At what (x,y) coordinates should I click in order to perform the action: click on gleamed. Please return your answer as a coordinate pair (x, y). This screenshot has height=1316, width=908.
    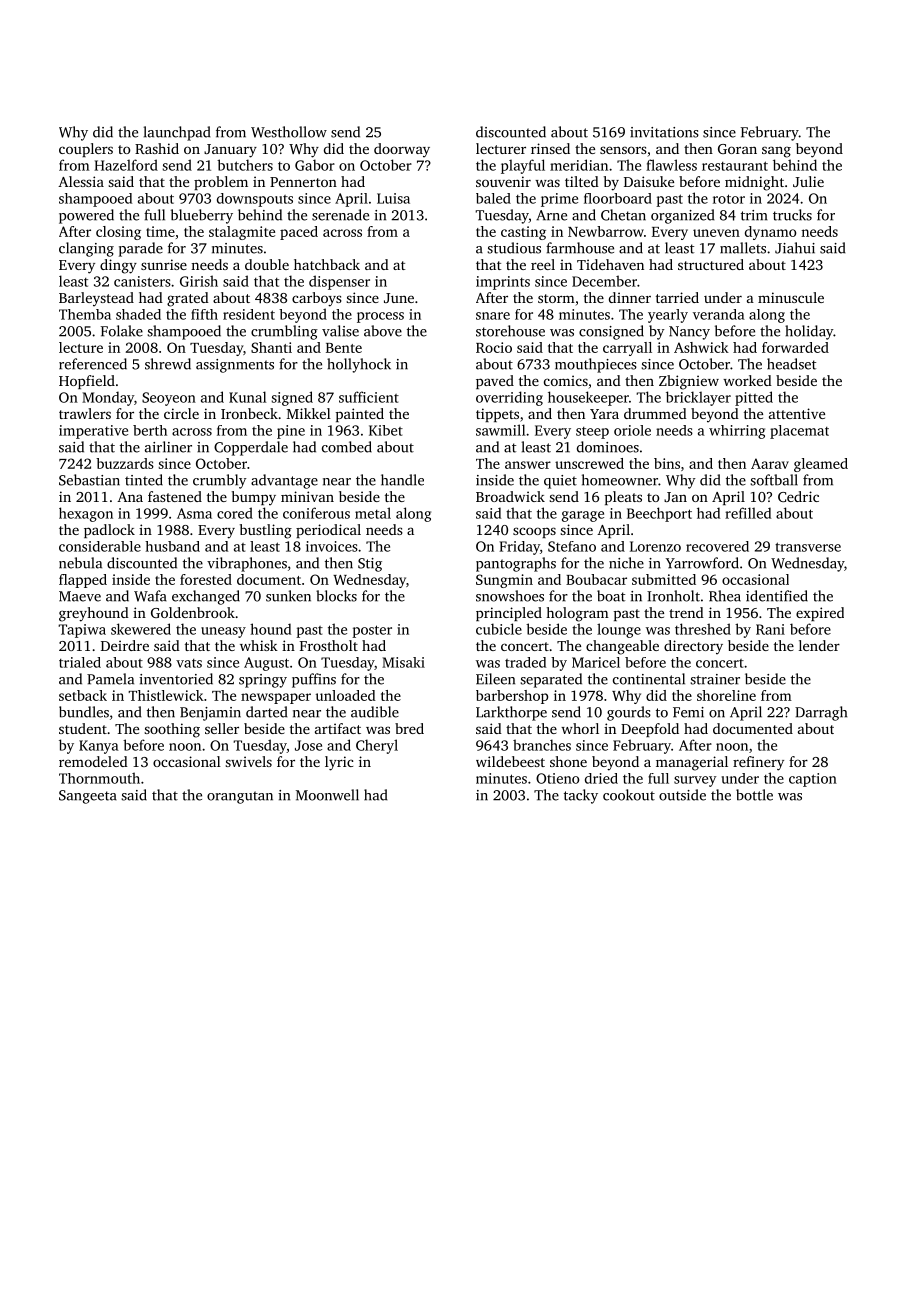
    Looking at the image, I should click on (821, 465).
